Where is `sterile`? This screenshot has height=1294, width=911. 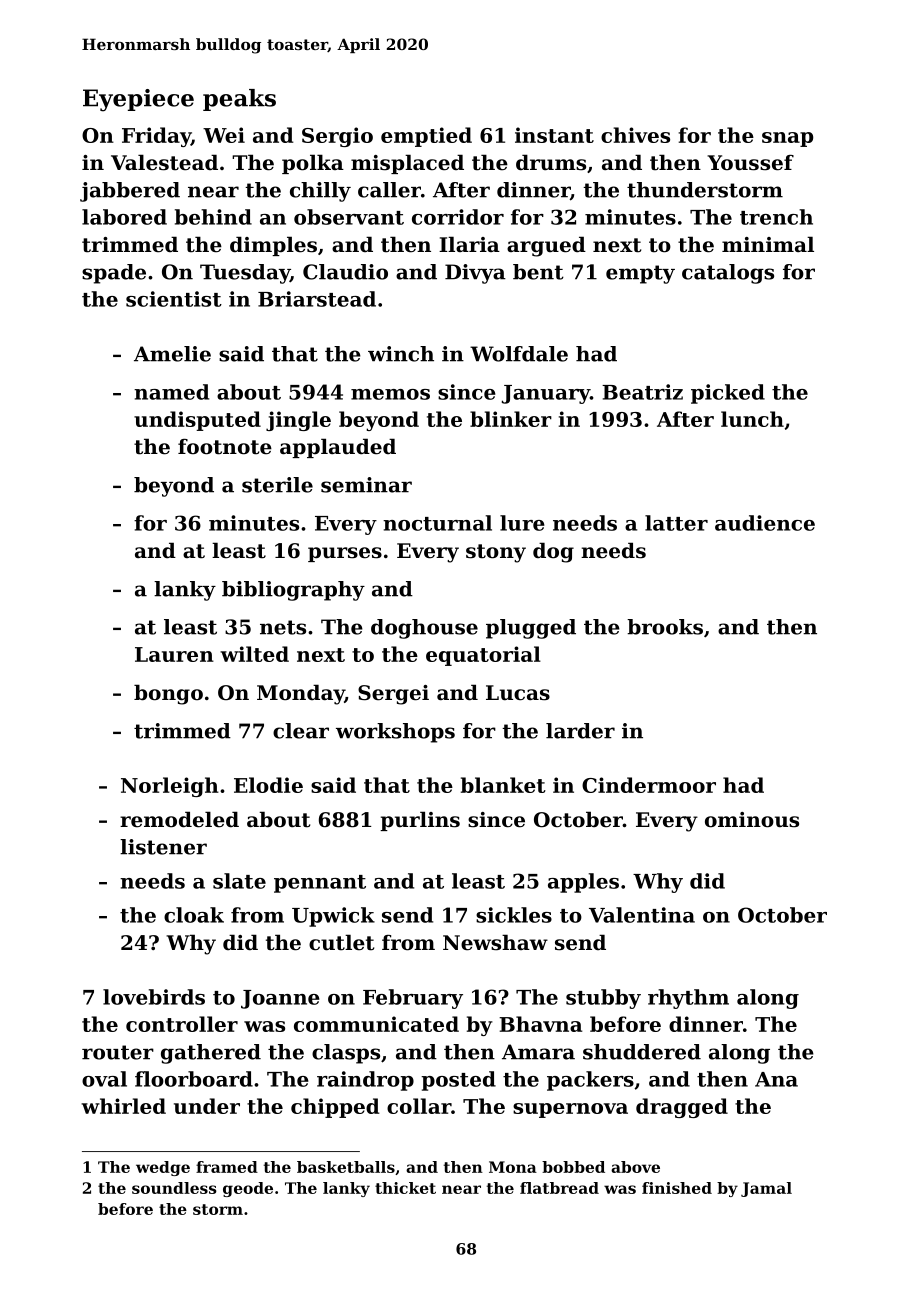
sterile is located at coordinates (277, 485).
